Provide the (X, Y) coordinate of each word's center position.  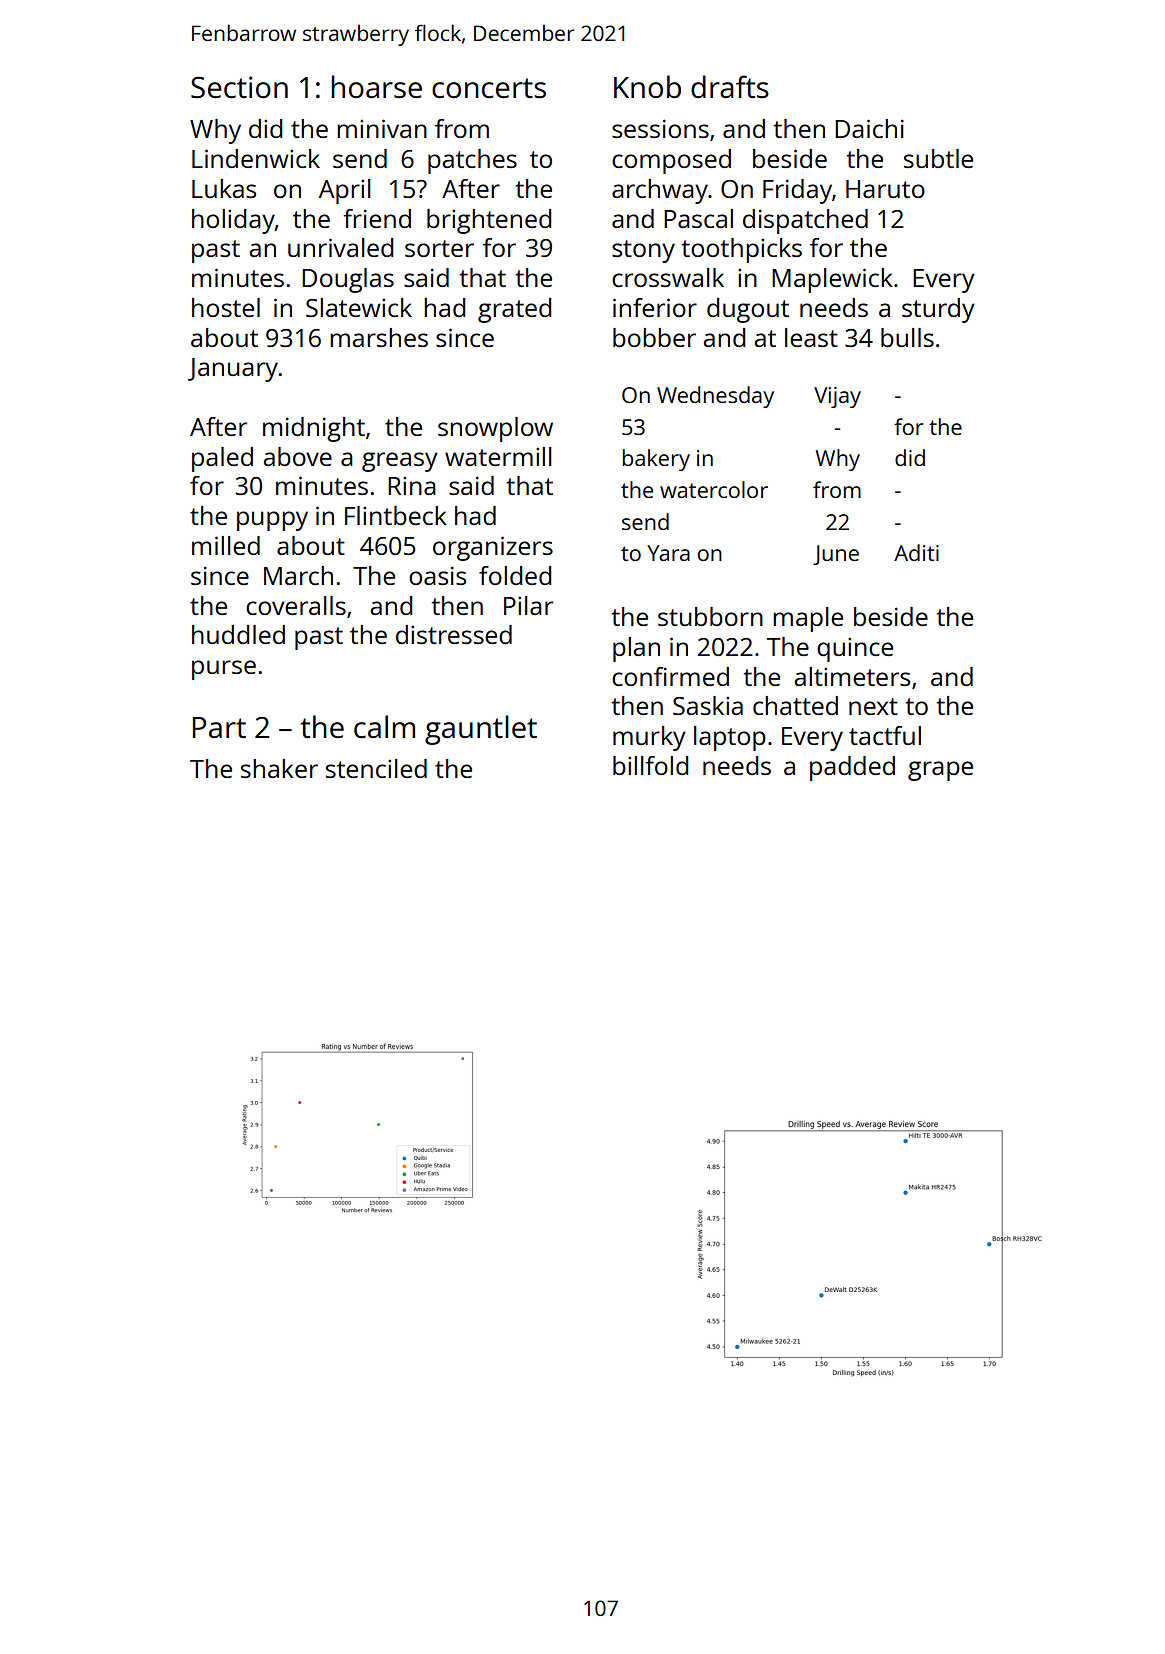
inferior (655, 307)
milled (226, 545)
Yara (668, 553)
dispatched (805, 221)
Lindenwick (256, 158)
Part (219, 727)
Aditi (916, 552)
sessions (660, 128)
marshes (379, 337)
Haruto (885, 189)
